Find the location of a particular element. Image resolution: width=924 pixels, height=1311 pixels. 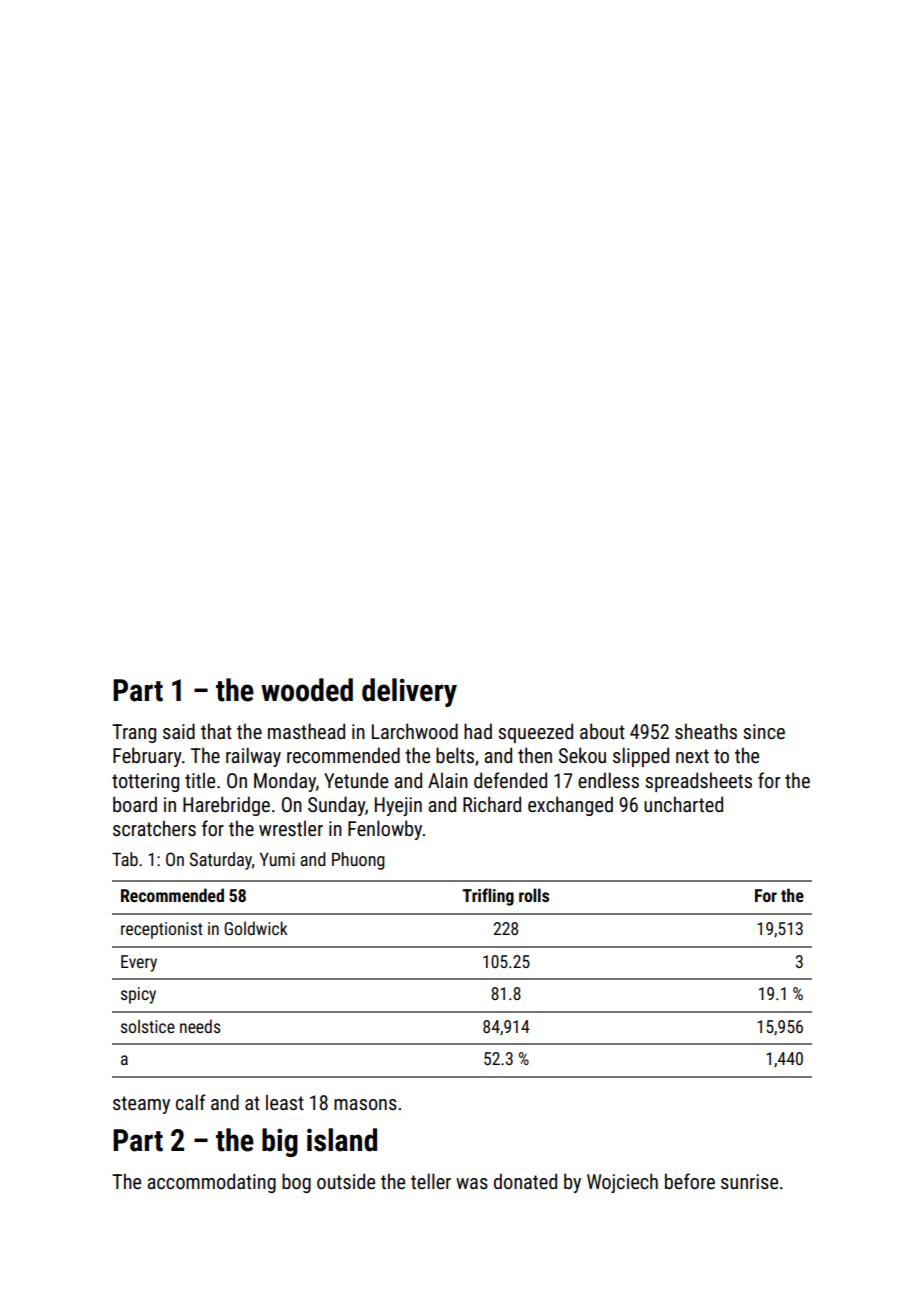

delivery is located at coordinates (409, 692).
